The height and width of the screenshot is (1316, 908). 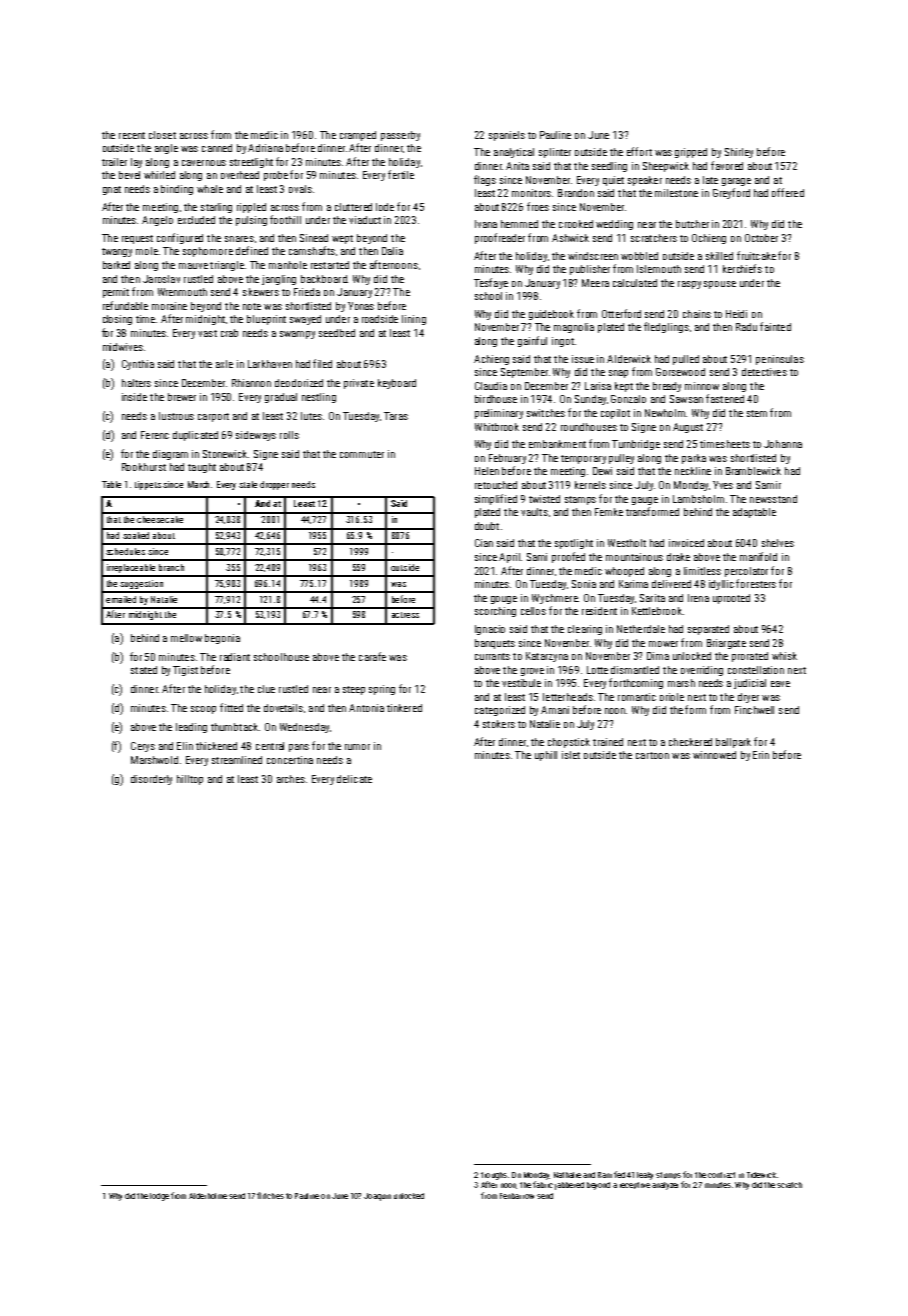 I want to click on Claudia, so click(x=491, y=386).
